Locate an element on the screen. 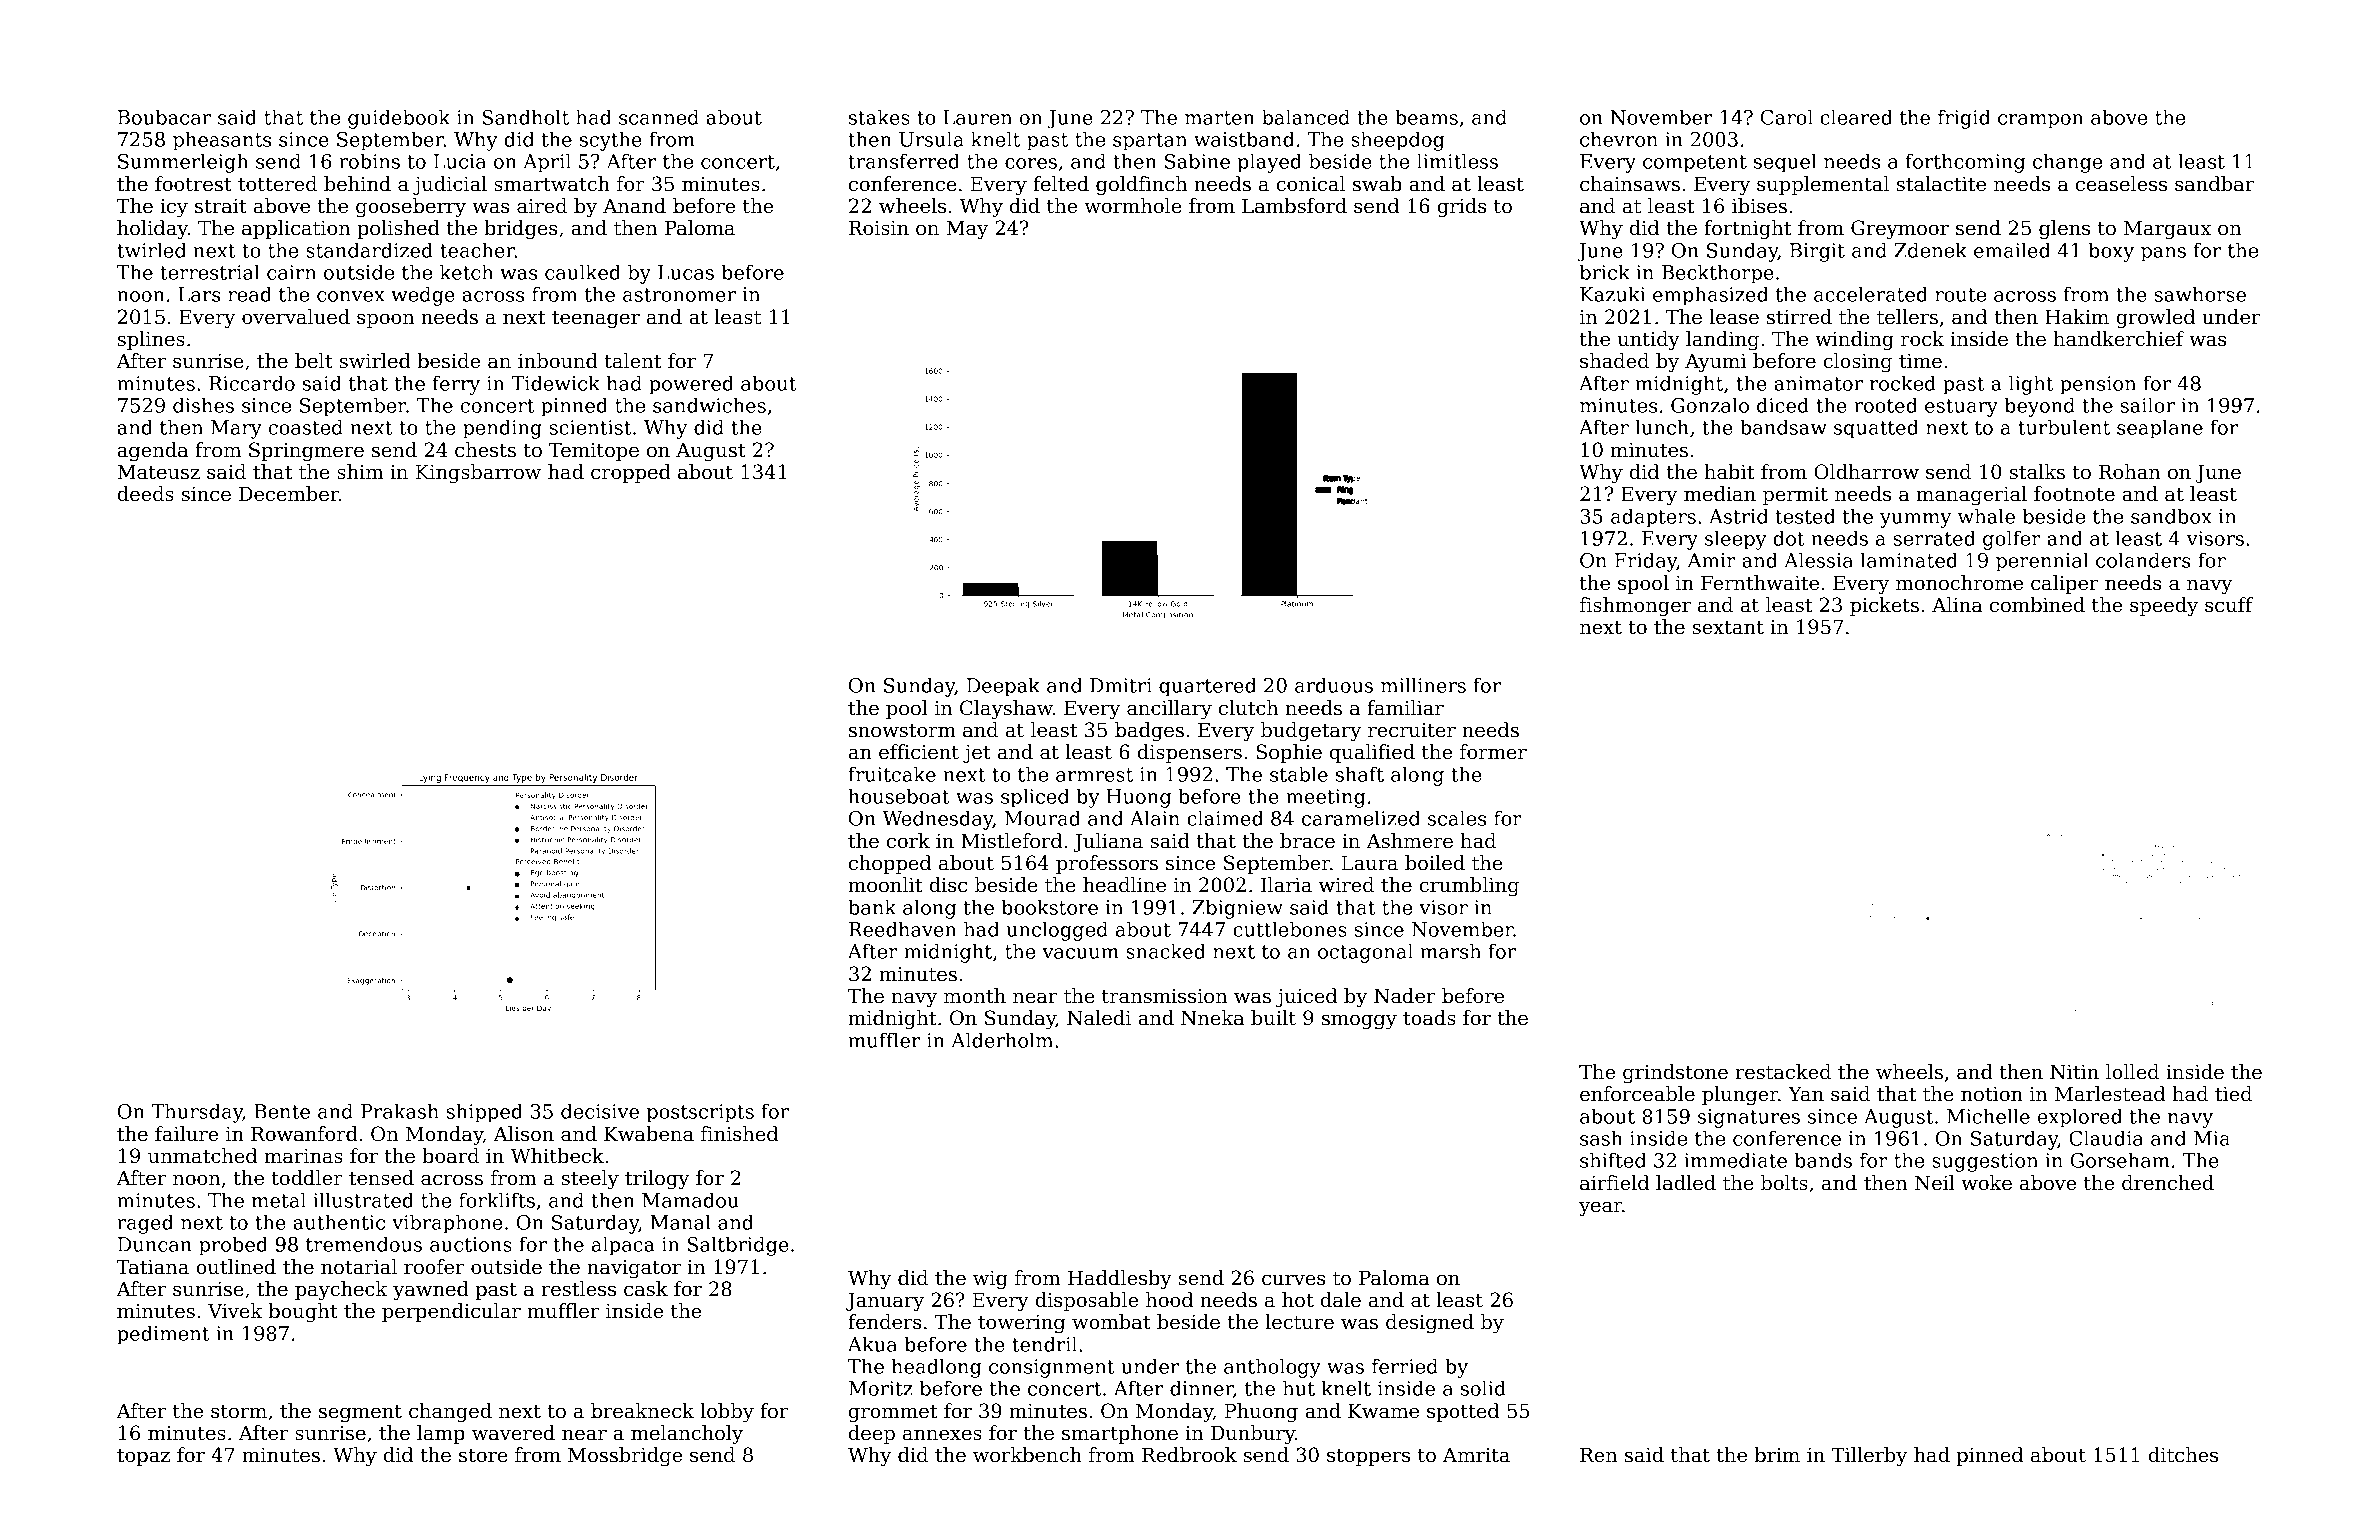 The width and height of the screenshot is (2380, 1540). wormhole is located at coordinates (1133, 206).
